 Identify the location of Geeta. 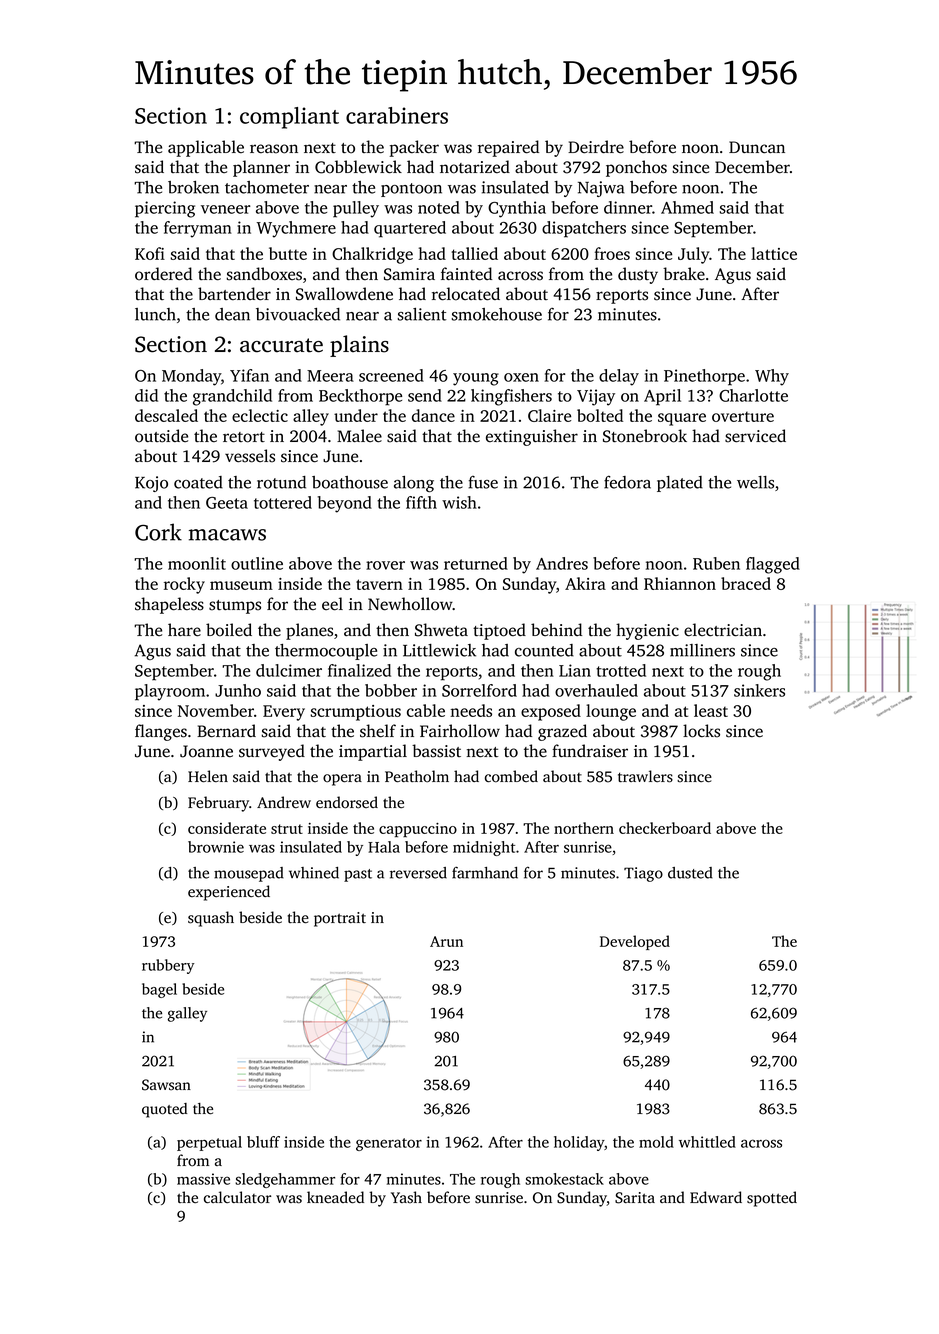
(227, 503).
